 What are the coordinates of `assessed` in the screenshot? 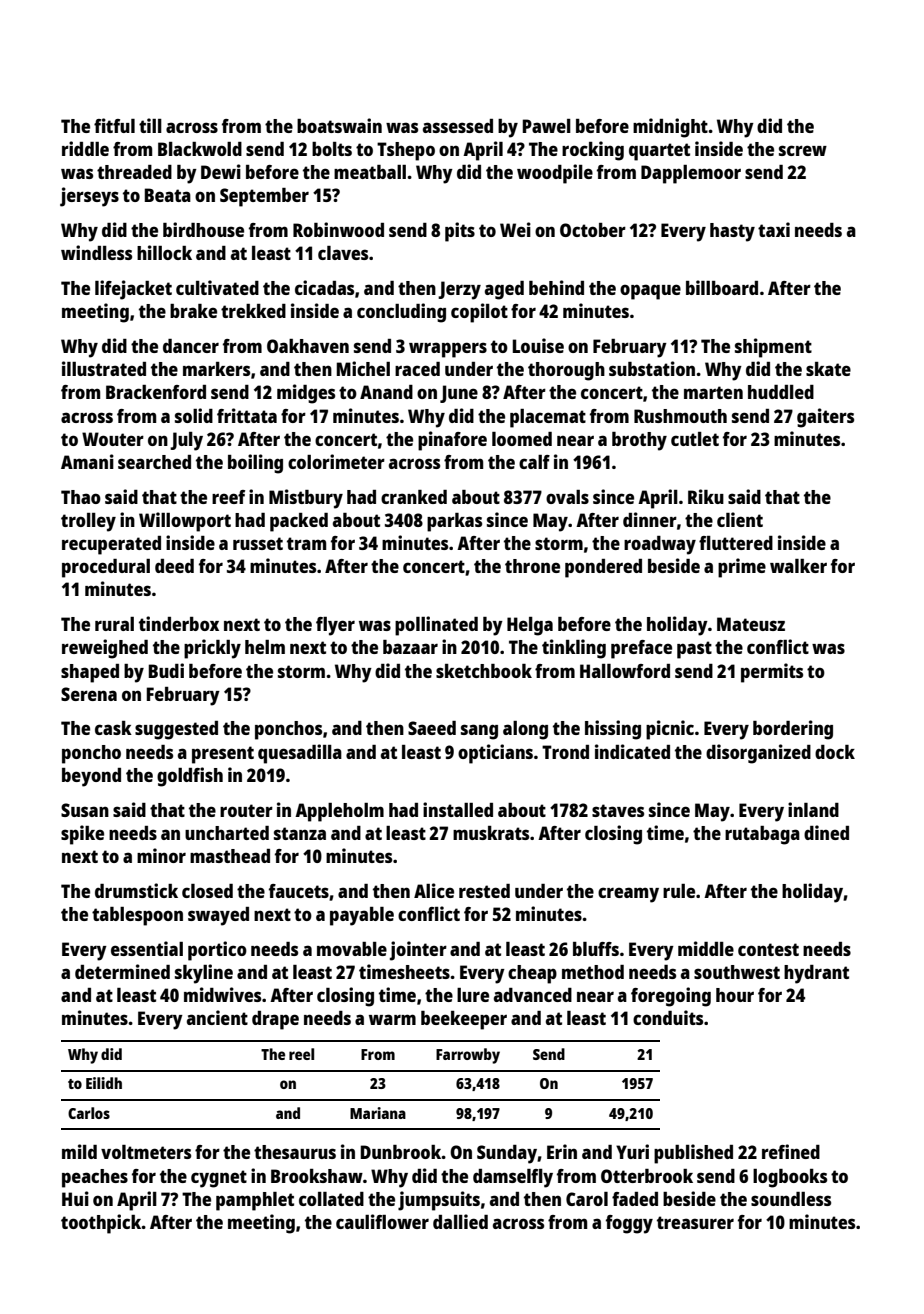 It's located at (458, 126).
